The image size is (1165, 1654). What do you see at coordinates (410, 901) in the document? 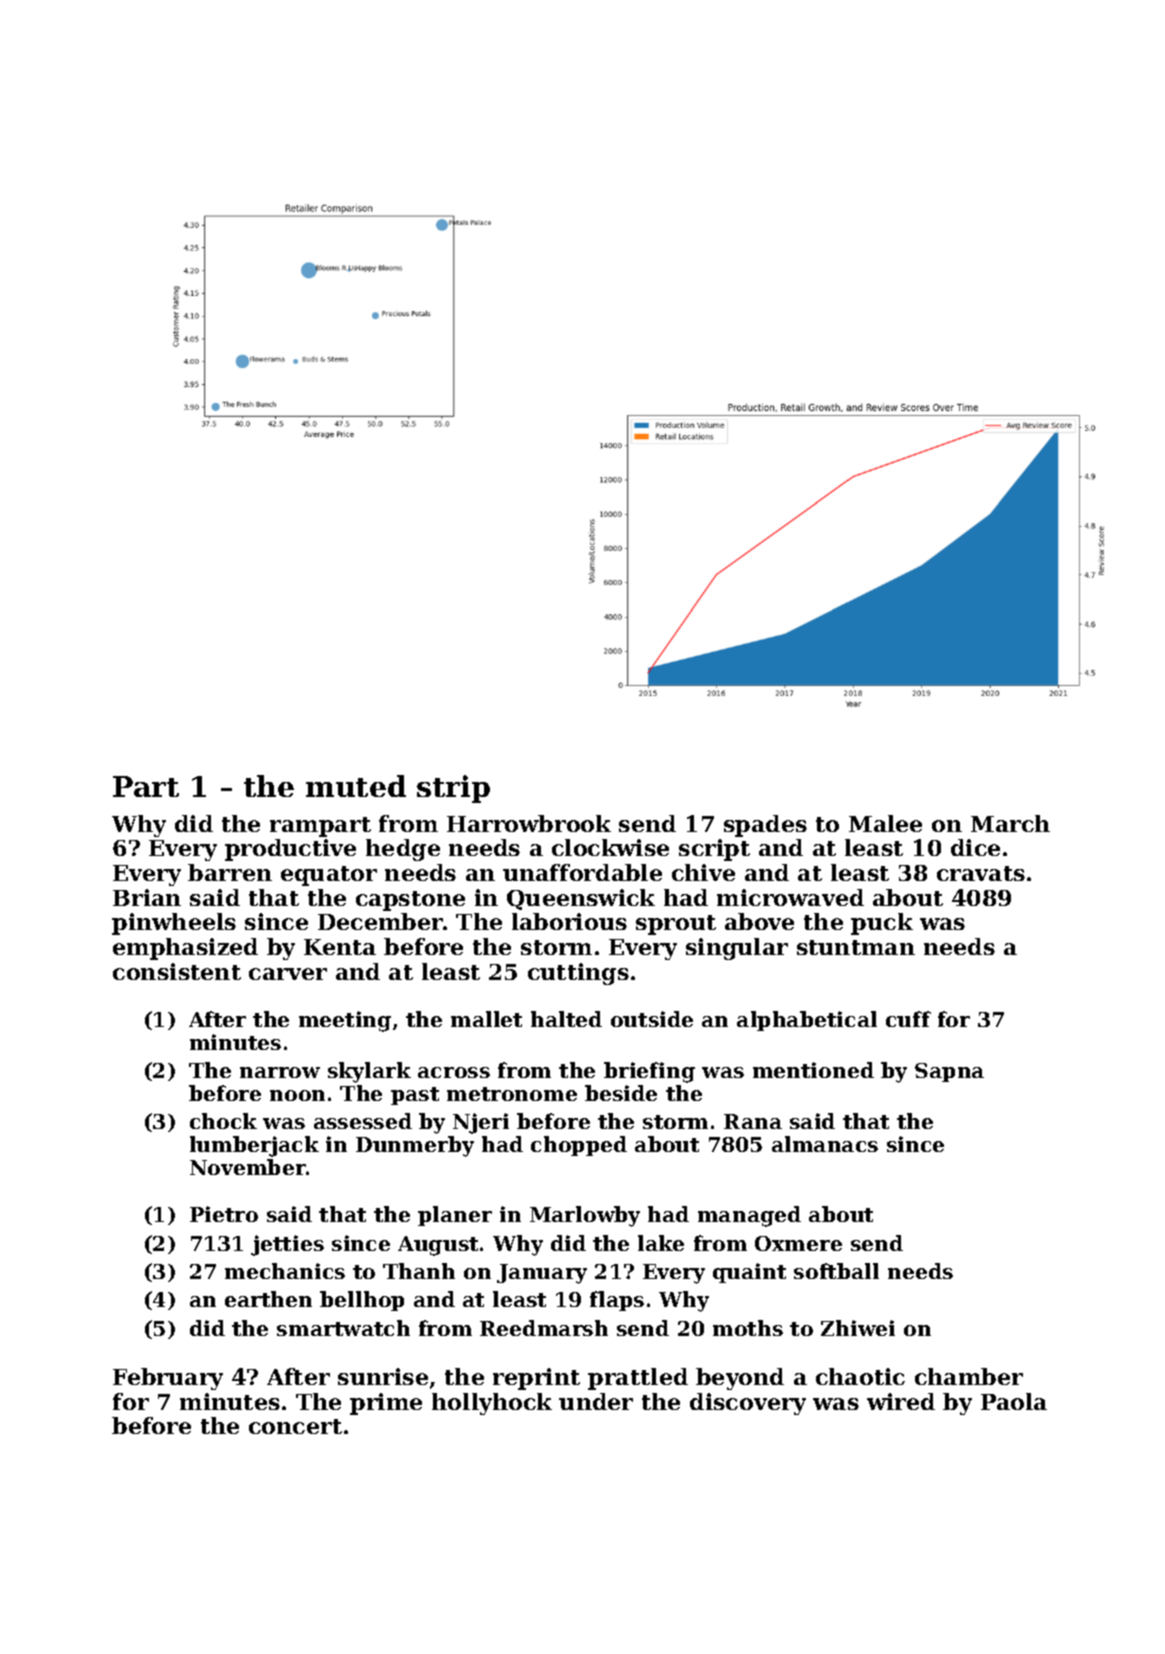
I see `capstone` at bounding box center [410, 901].
